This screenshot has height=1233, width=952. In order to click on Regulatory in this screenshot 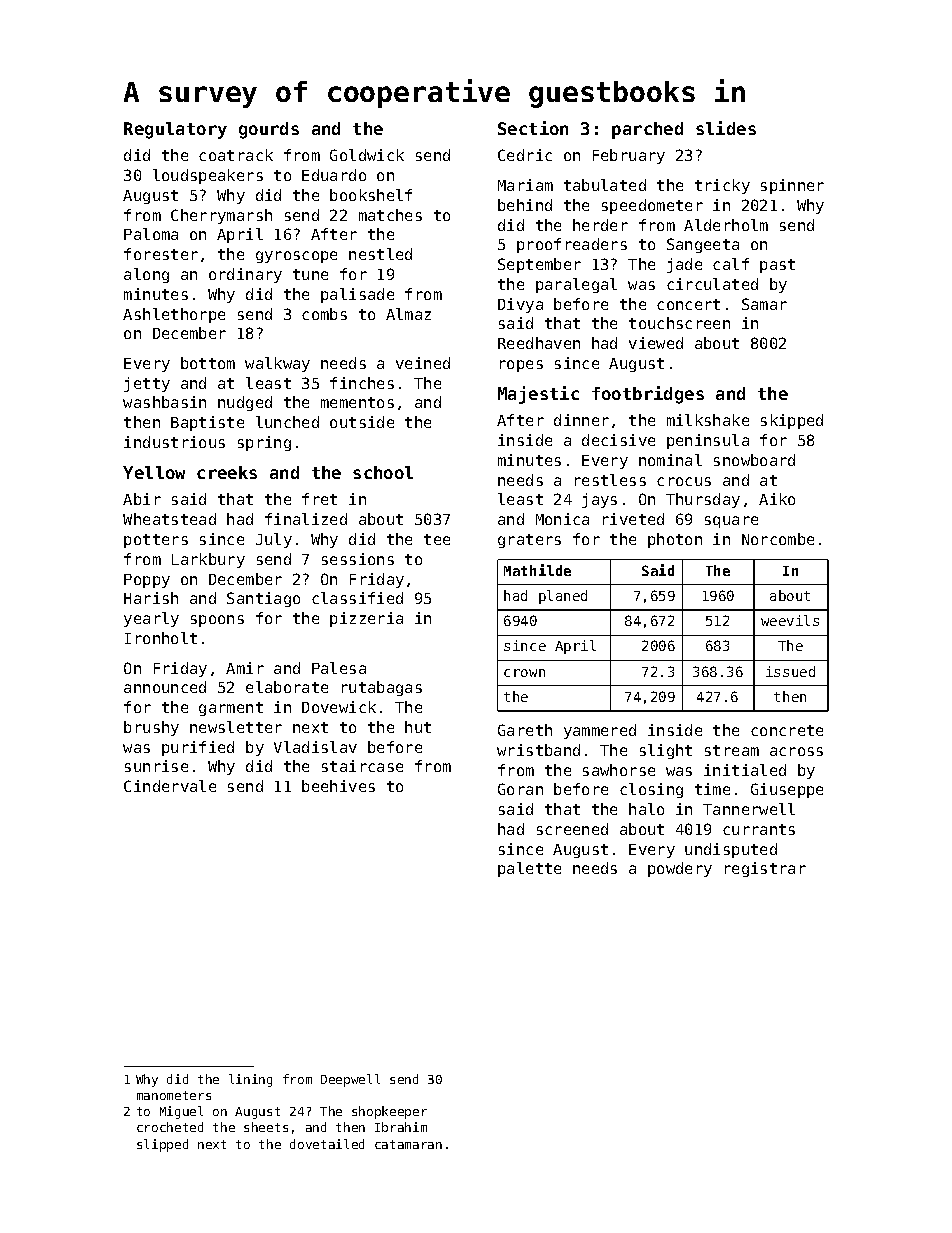, I will do `click(175, 130)`.
